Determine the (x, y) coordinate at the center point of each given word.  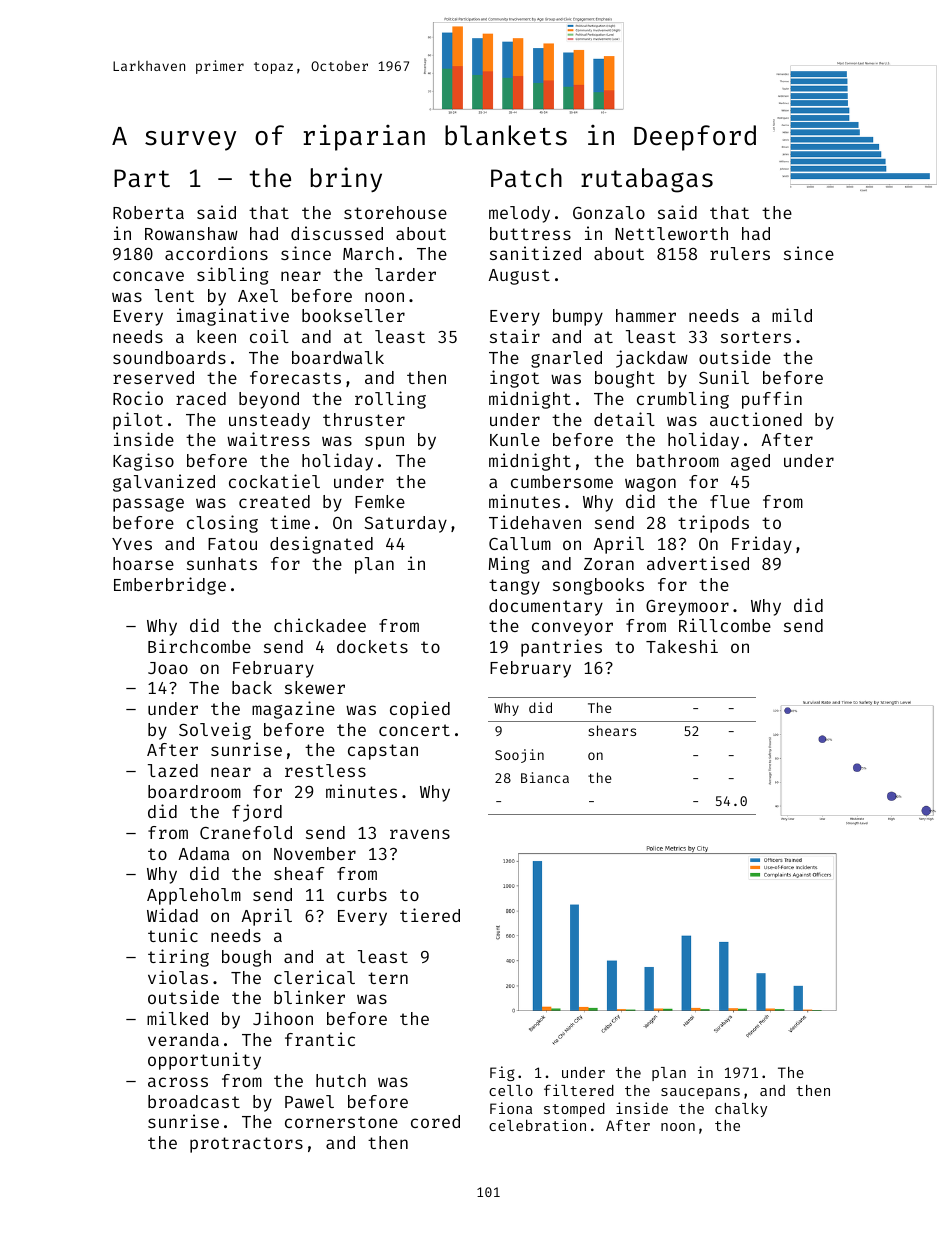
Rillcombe (725, 625)
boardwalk (338, 357)
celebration (537, 1125)
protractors (246, 1145)
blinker (309, 997)
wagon (650, 485)
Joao (168, 668)
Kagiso (143, 462)
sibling (232, 276)
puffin (772, 400)
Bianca (545, 777)
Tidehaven (535, 522)
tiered (430, 915)
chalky (741, 1110)
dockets (372, 646)
